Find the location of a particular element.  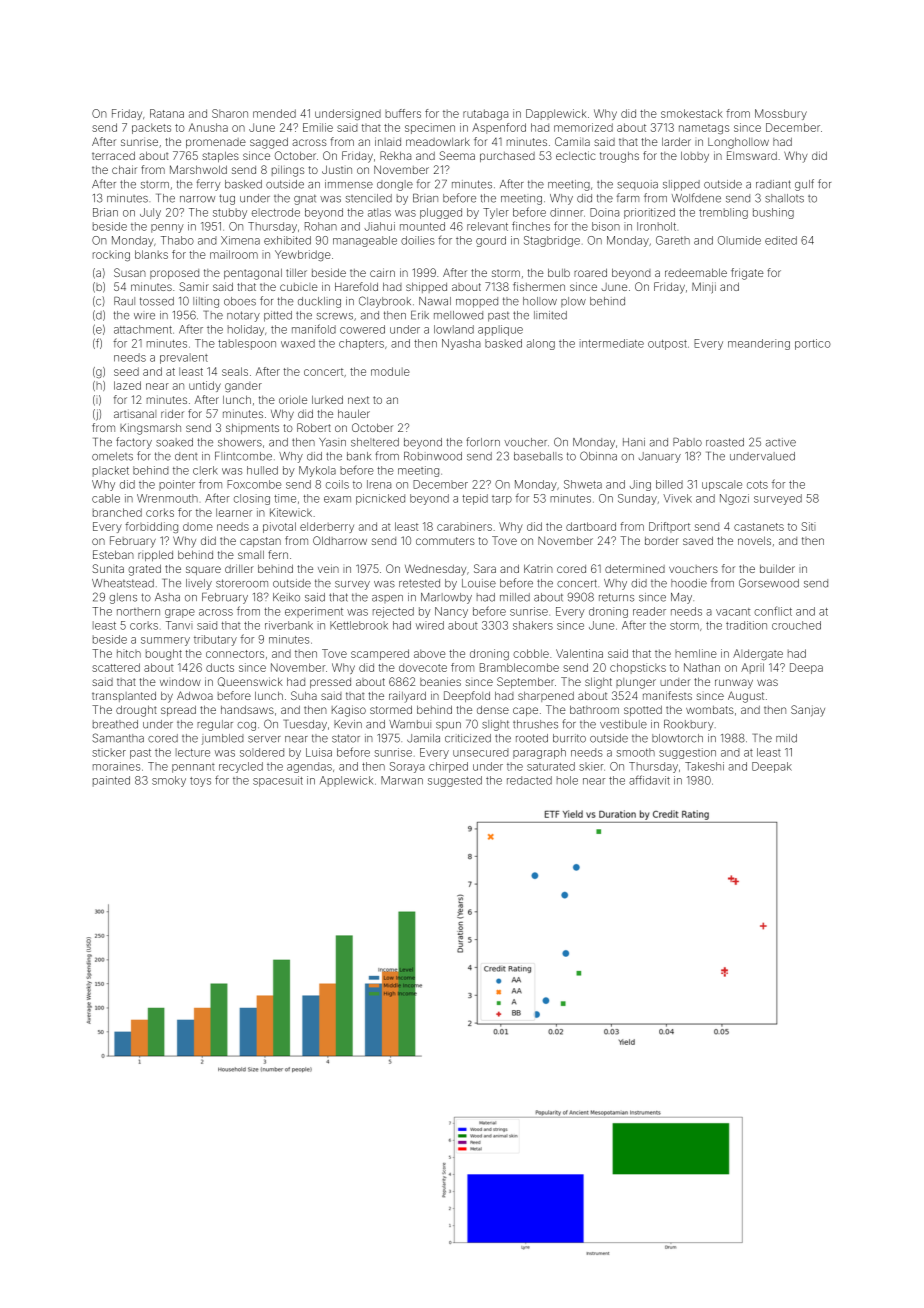

crouched is located at coordinates (796, 625).
